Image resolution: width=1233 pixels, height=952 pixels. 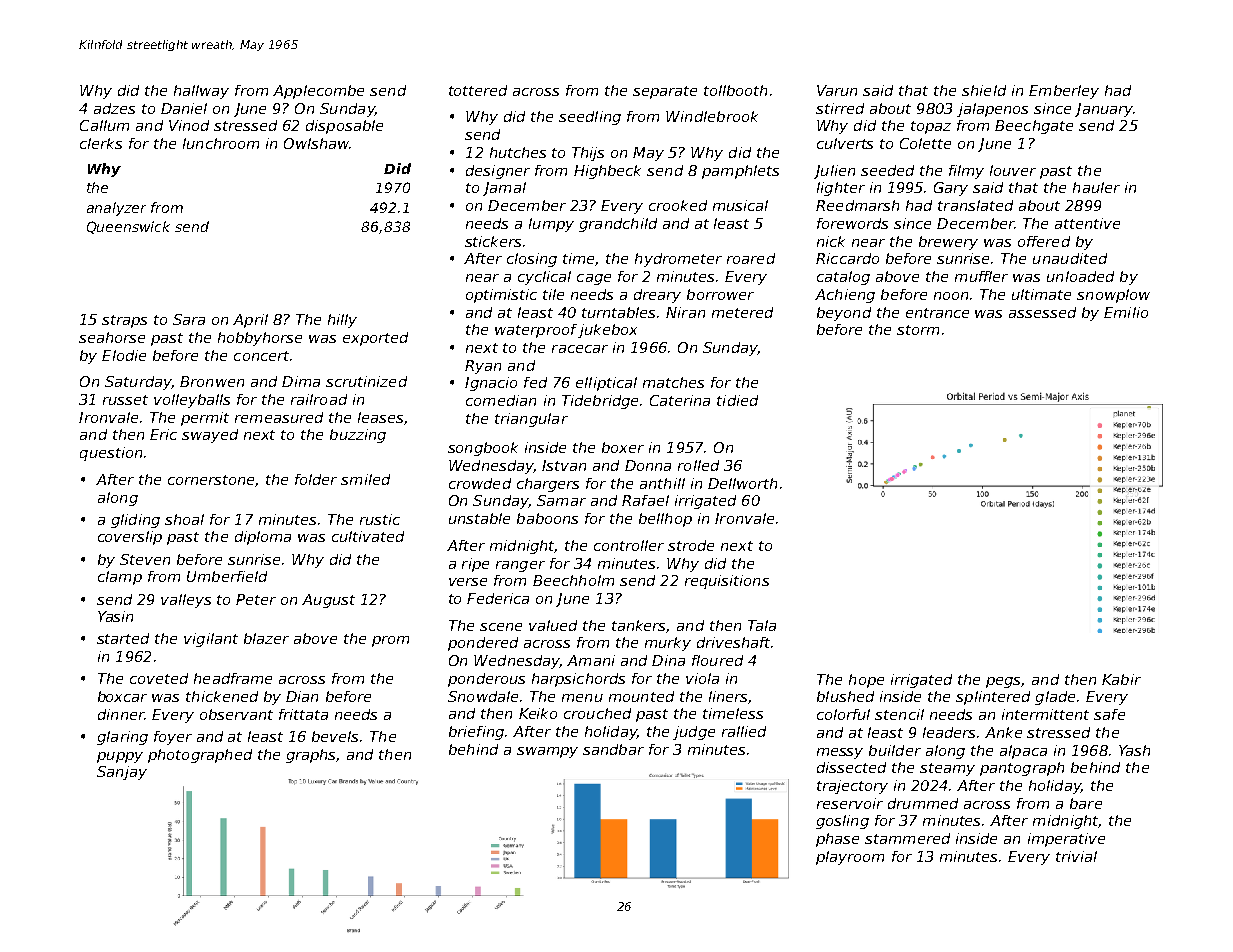 What do you see at coordinates (742, 483) in the screenshot?
I see `Dellworth` at bounding box center [742, 483].
